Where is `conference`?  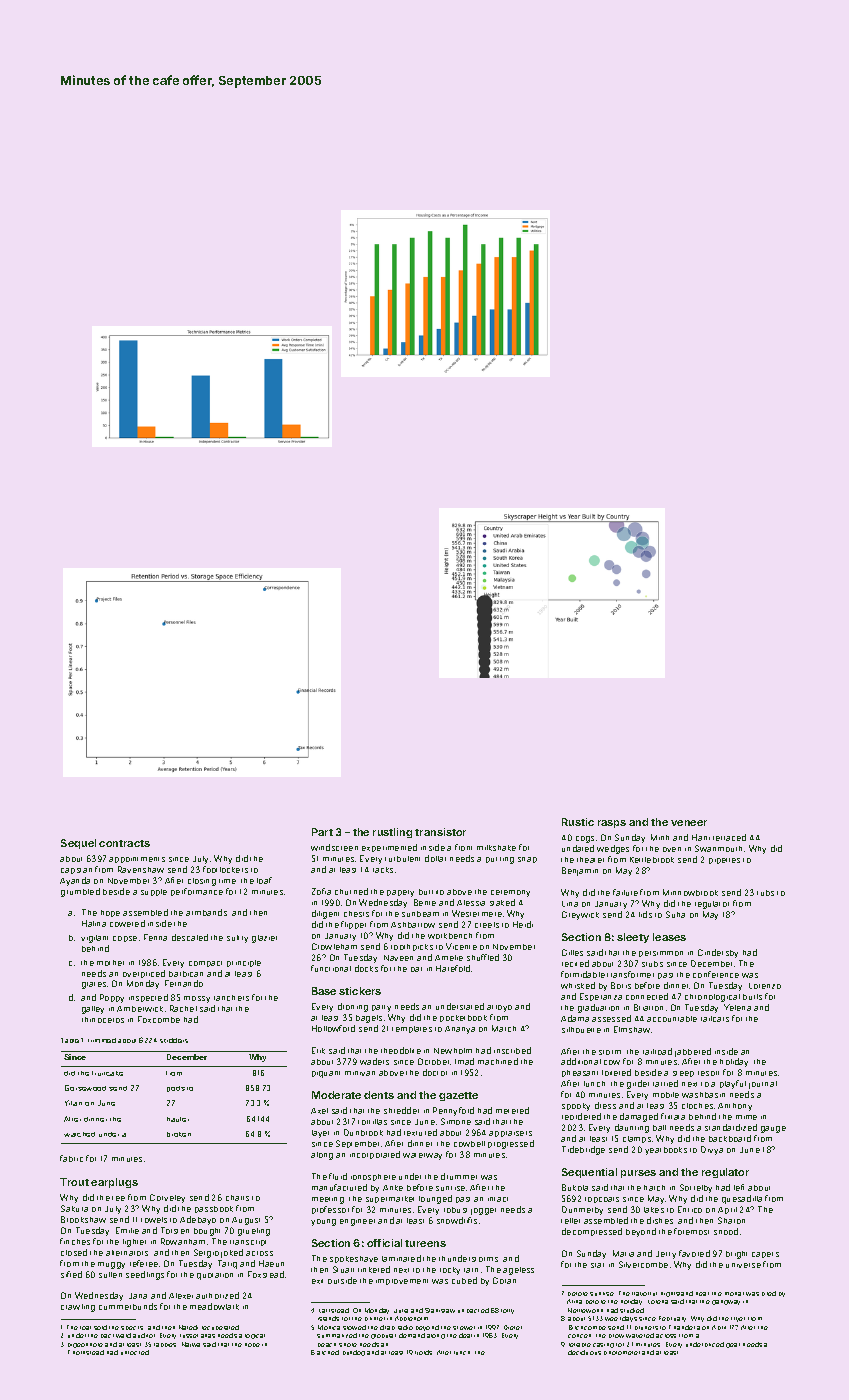
conference is located at coordinates (716, 974).
